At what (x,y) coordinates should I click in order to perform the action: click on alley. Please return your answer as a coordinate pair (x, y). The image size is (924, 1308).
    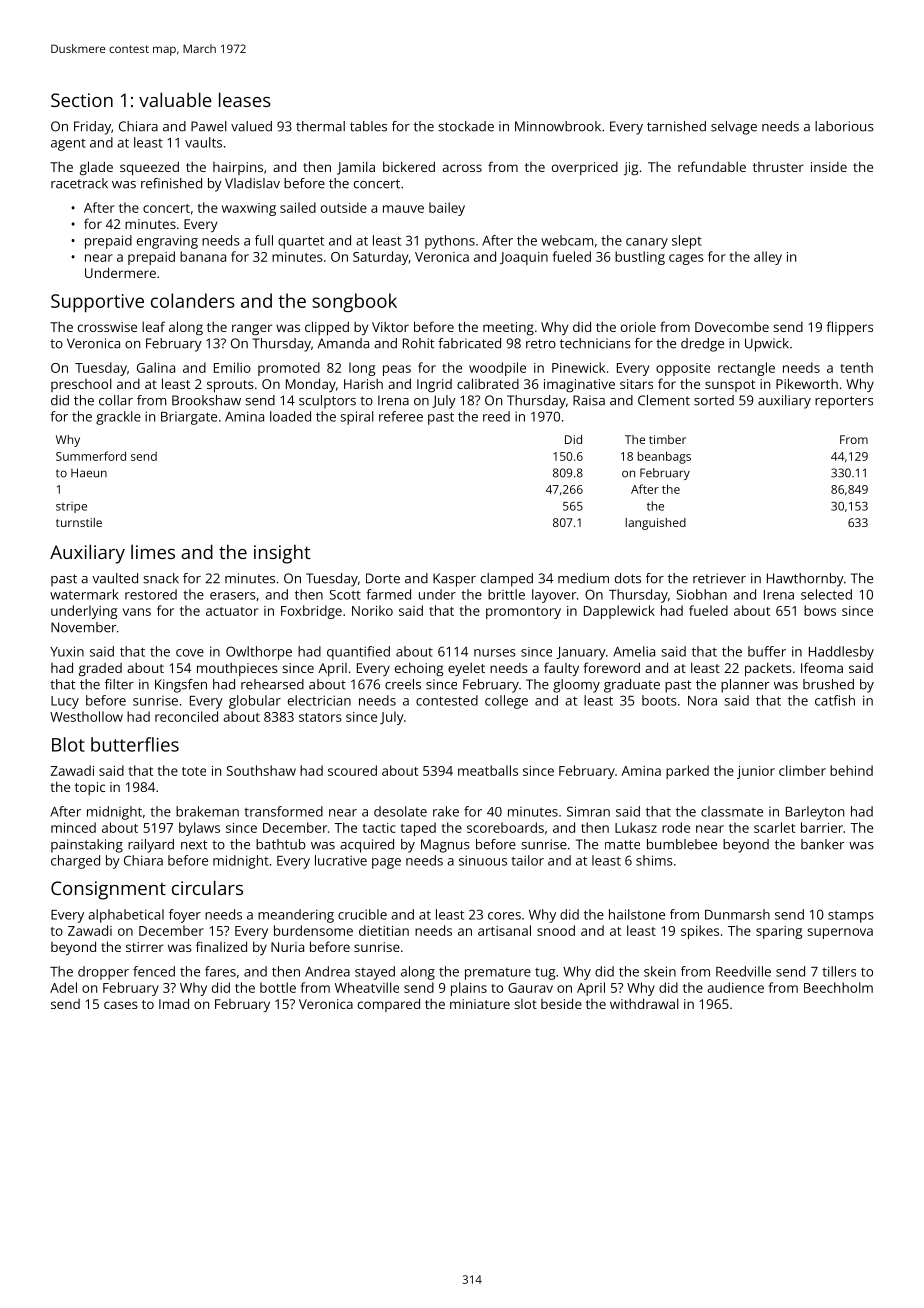
    Looking at the image, I should click on (768, 258).
